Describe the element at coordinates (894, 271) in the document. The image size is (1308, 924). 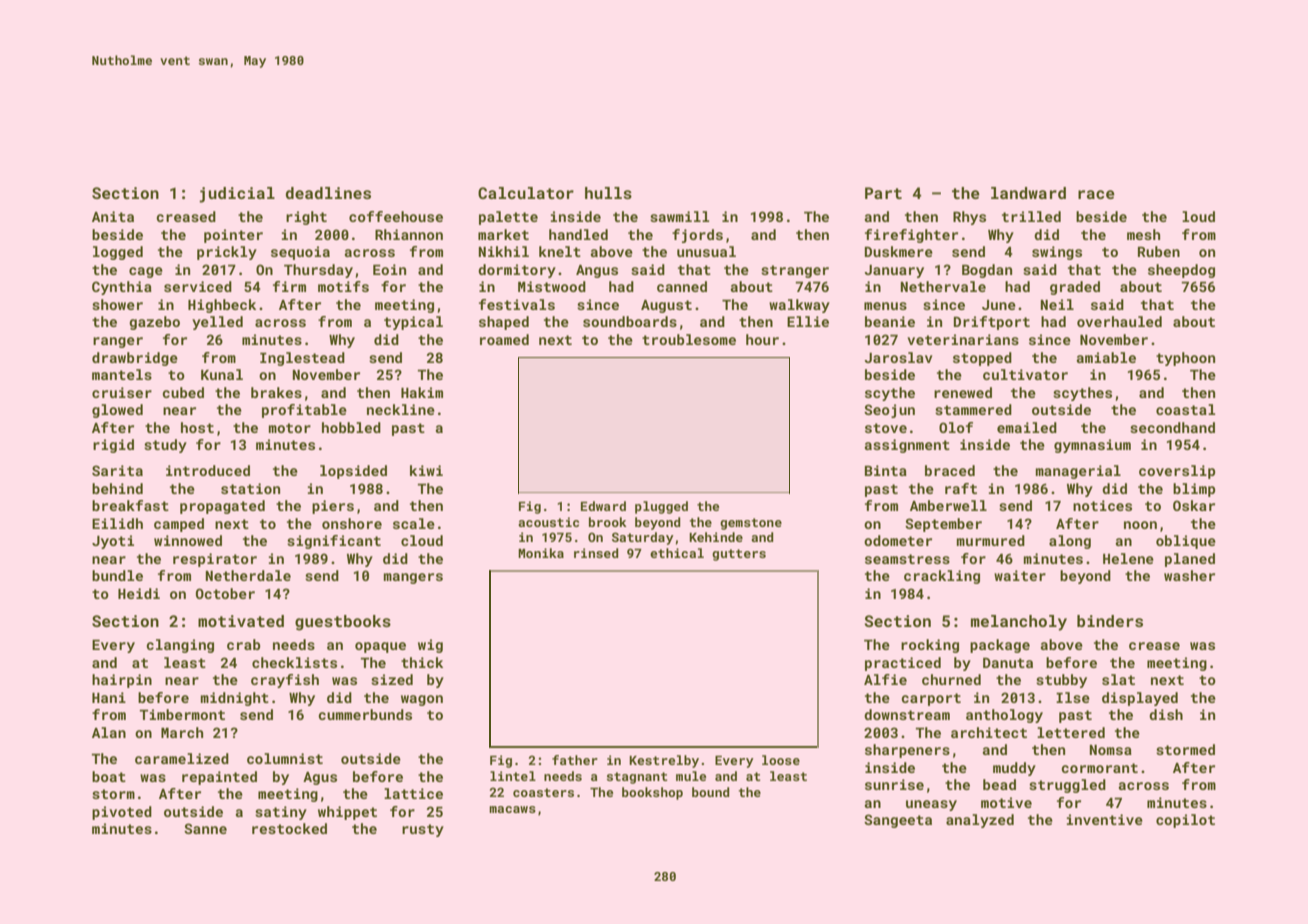
I see `January` at that location.
